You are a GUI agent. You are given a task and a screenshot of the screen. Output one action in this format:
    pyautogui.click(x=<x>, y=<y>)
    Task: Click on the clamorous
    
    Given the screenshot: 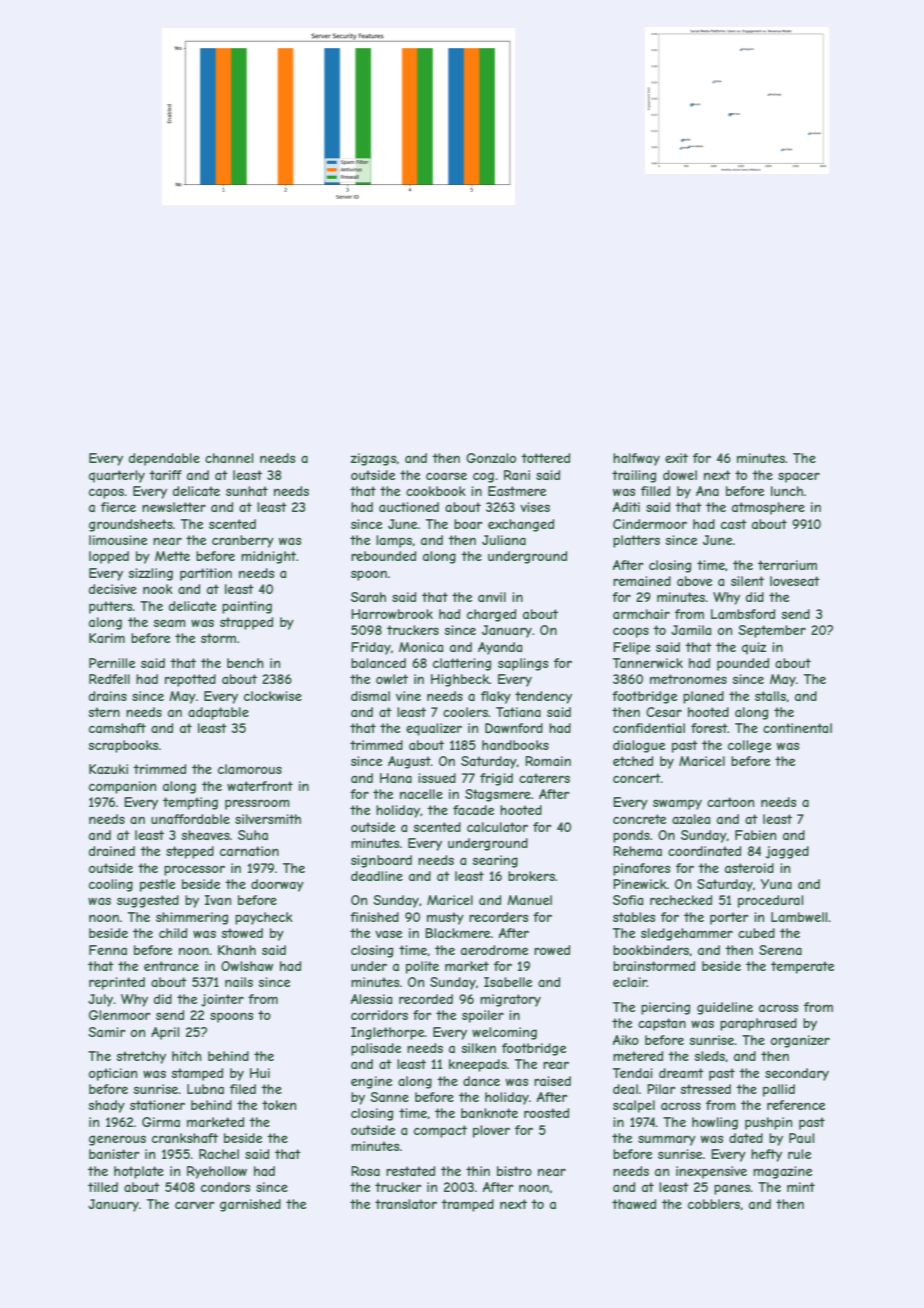 What is the action you would take?
    pyautogui.click(x=250, y=769)
